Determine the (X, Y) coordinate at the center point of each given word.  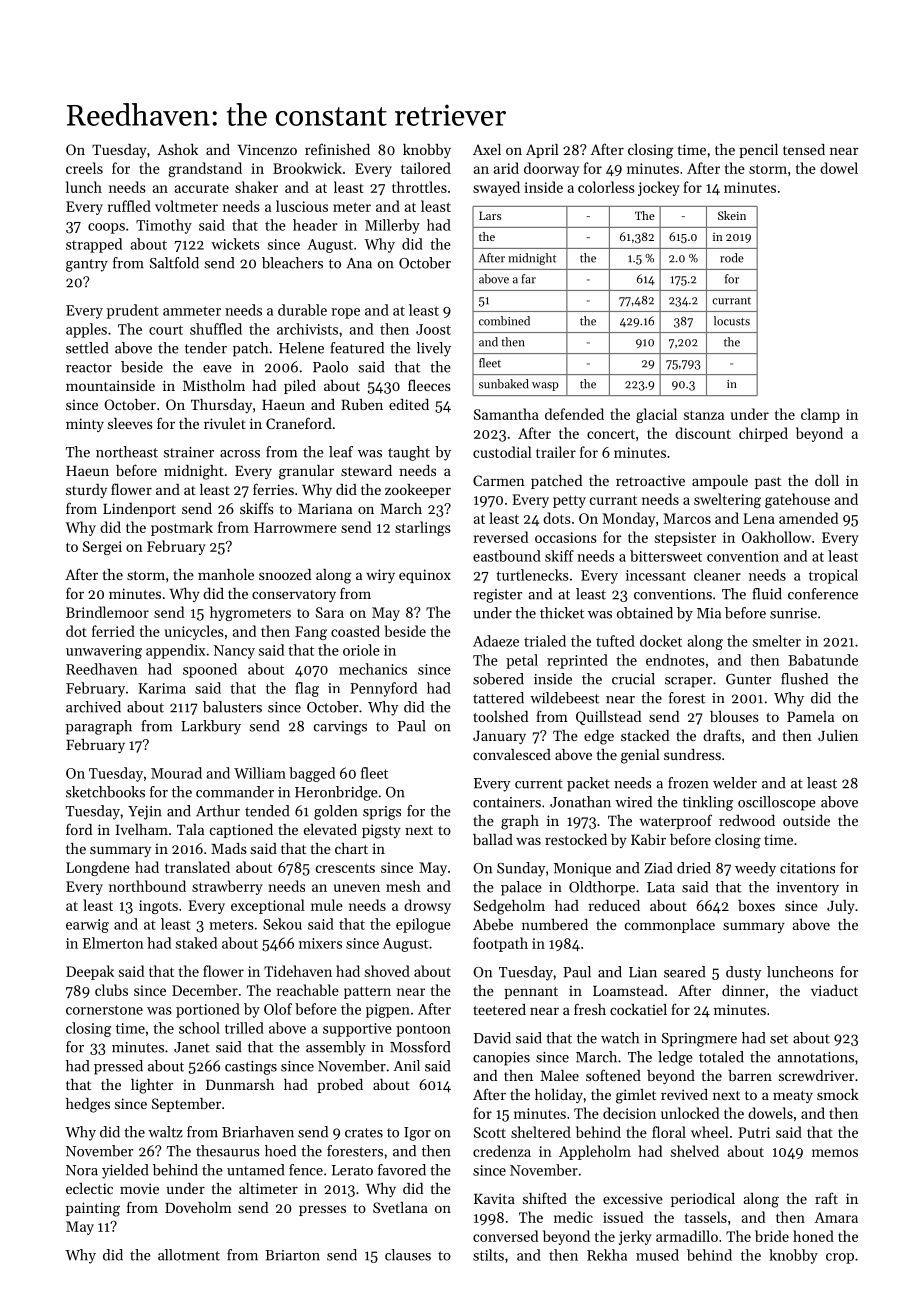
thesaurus (228, 1151)
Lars (490, 215)
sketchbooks (105, 792)
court (166, 330)
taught (409, 453)
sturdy (86, 491)
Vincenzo (267, 149)
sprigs (382, 813)
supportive (357, 1030)
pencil (758, 151)
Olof (278, 1009)
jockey (659, 188)
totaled (721, 1057)
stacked (645, 735)
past (768, 483)
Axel (487, 149)
